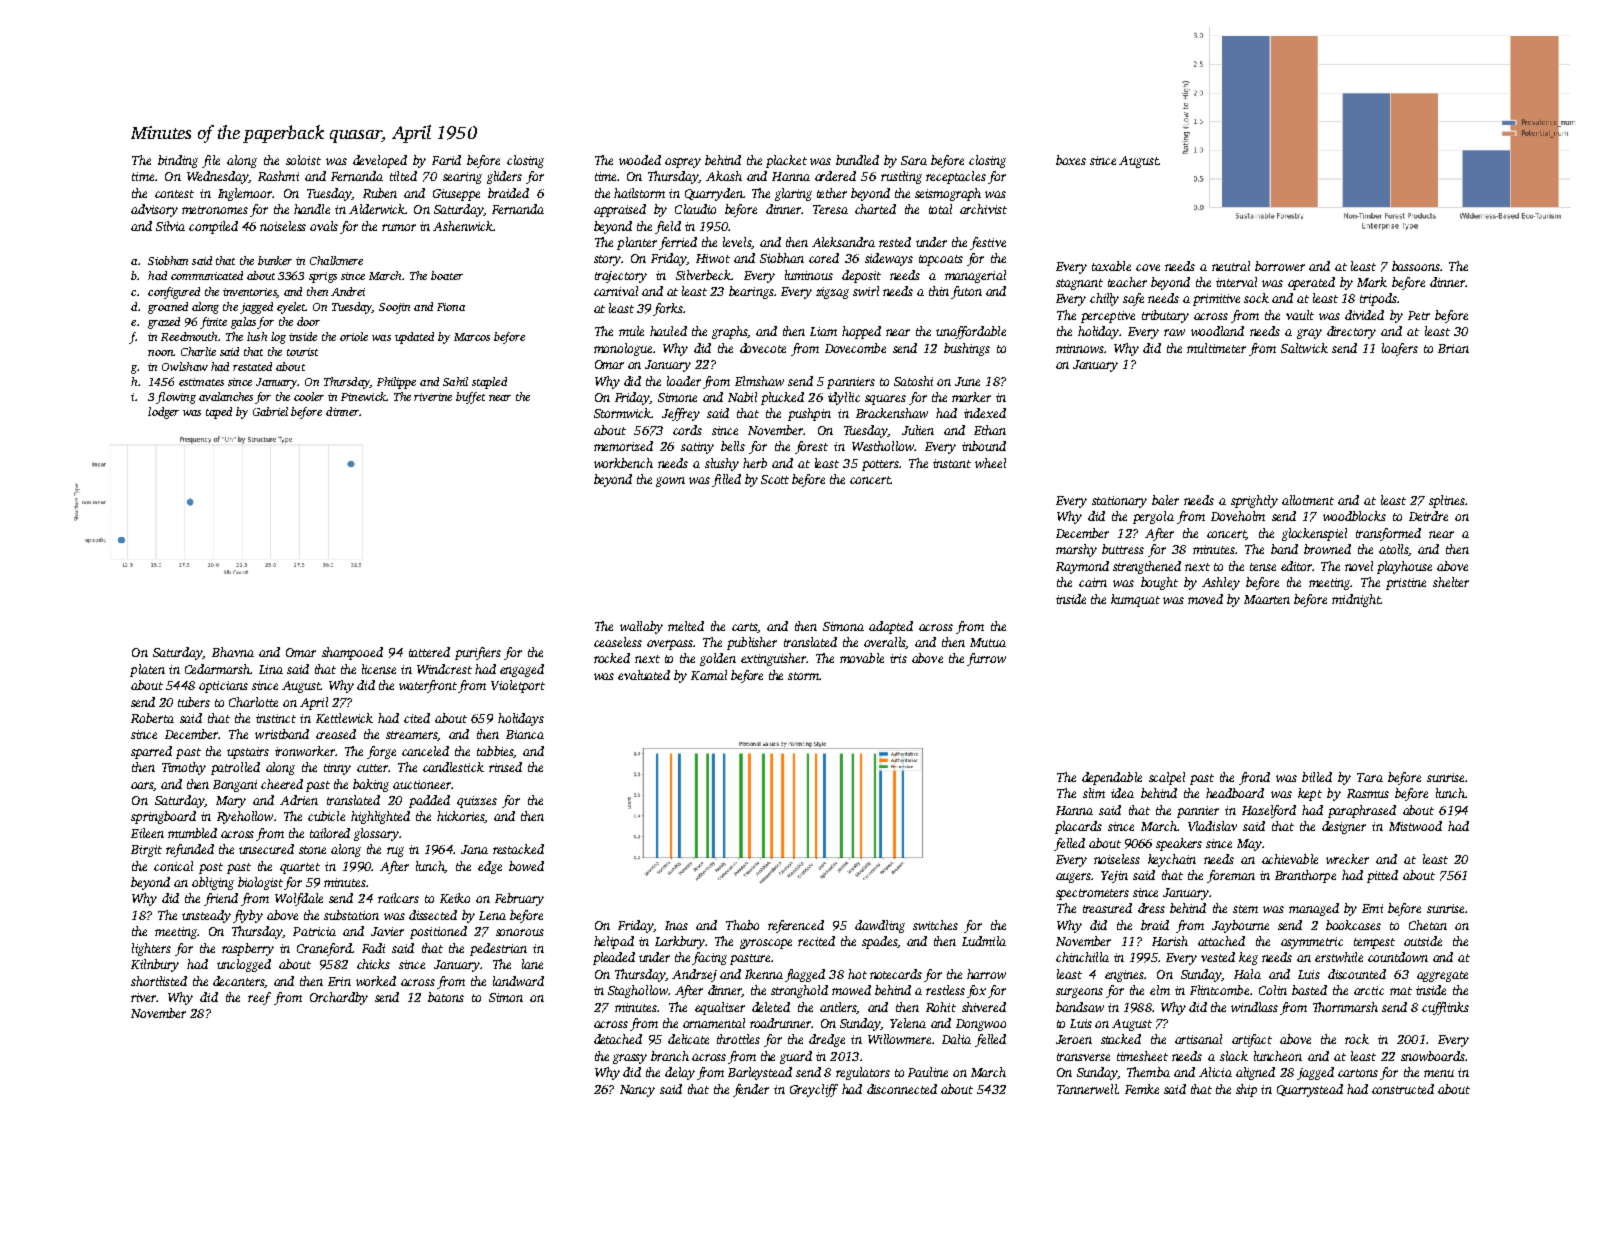 This screenshot has height=1236, width=1600. What do you see at coordinates (1231, 266) in the screenshot?
I see `neutral` at bounding box center [1231, 266].
